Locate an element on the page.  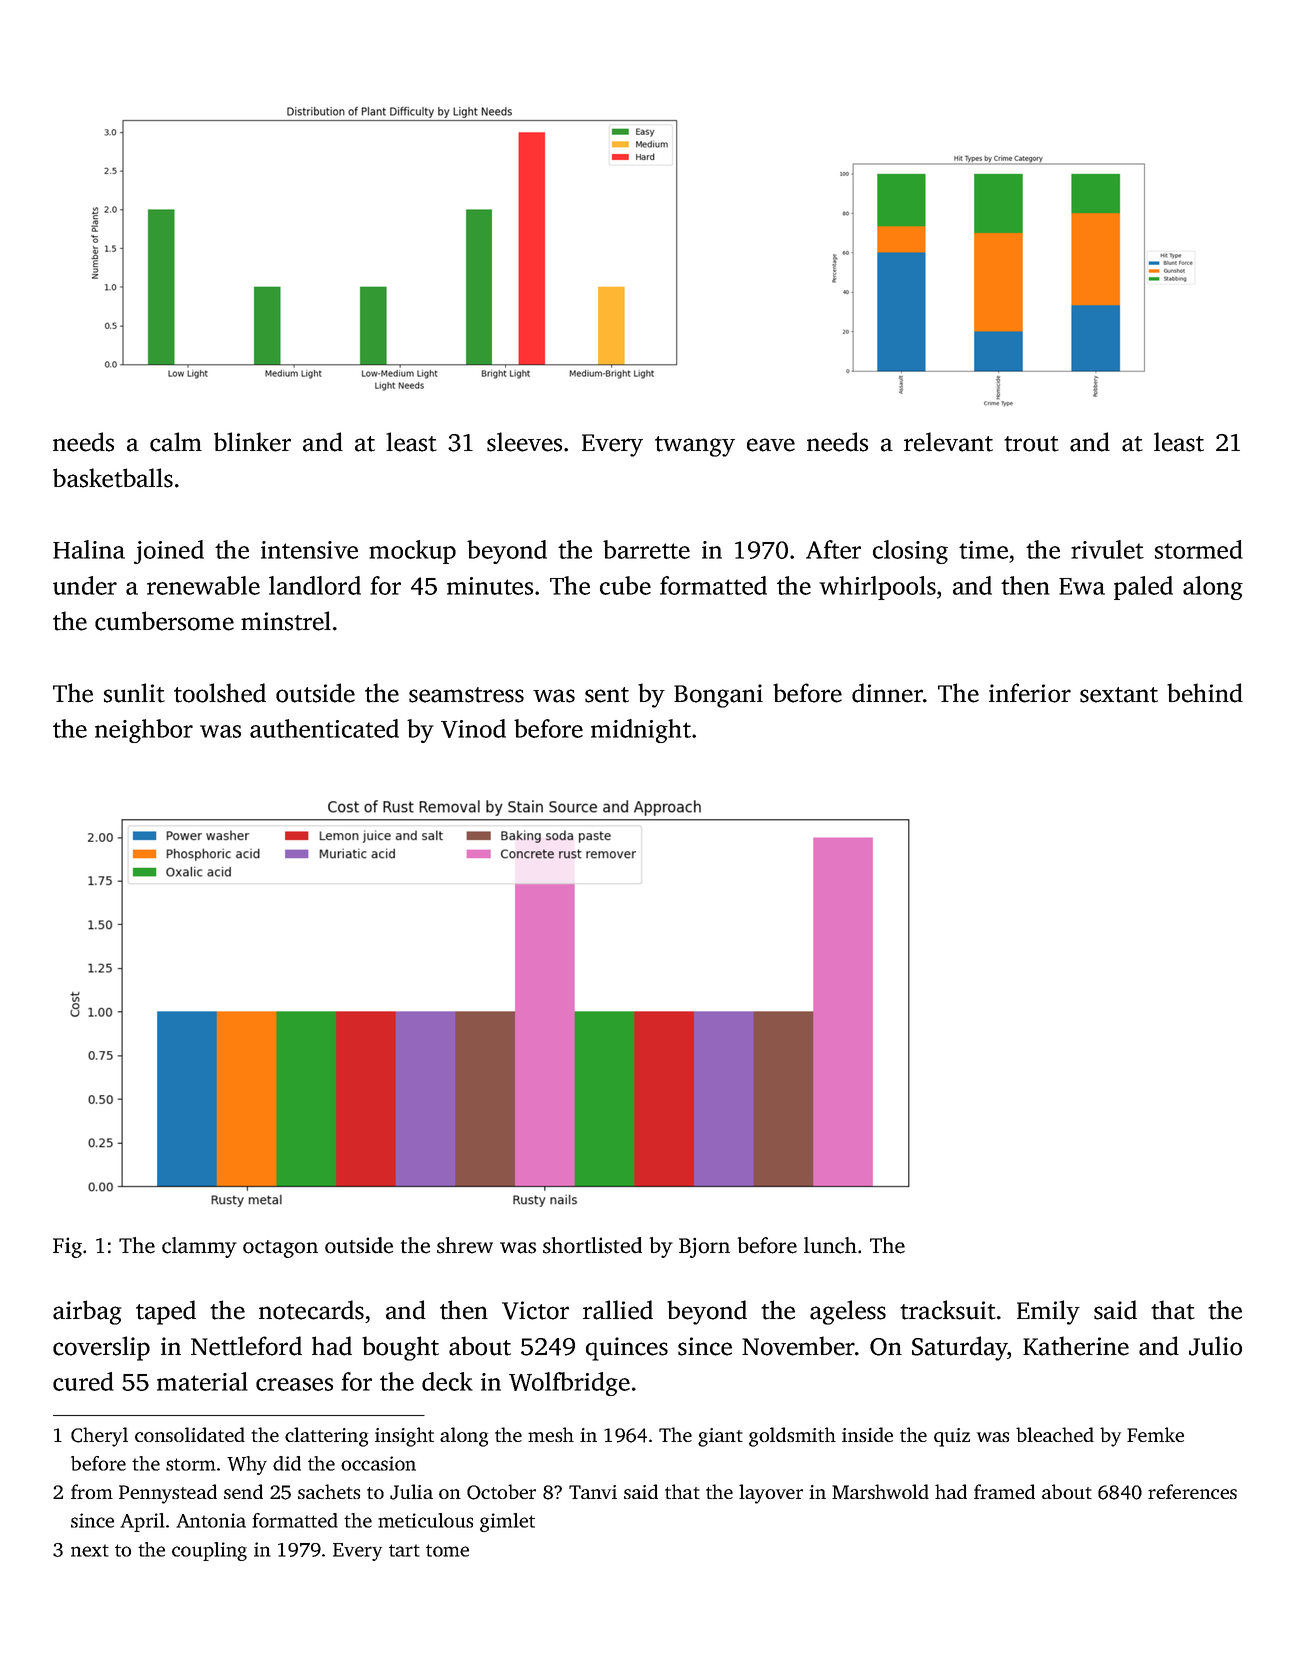
clammy is located at coordinates (199, 1247).
